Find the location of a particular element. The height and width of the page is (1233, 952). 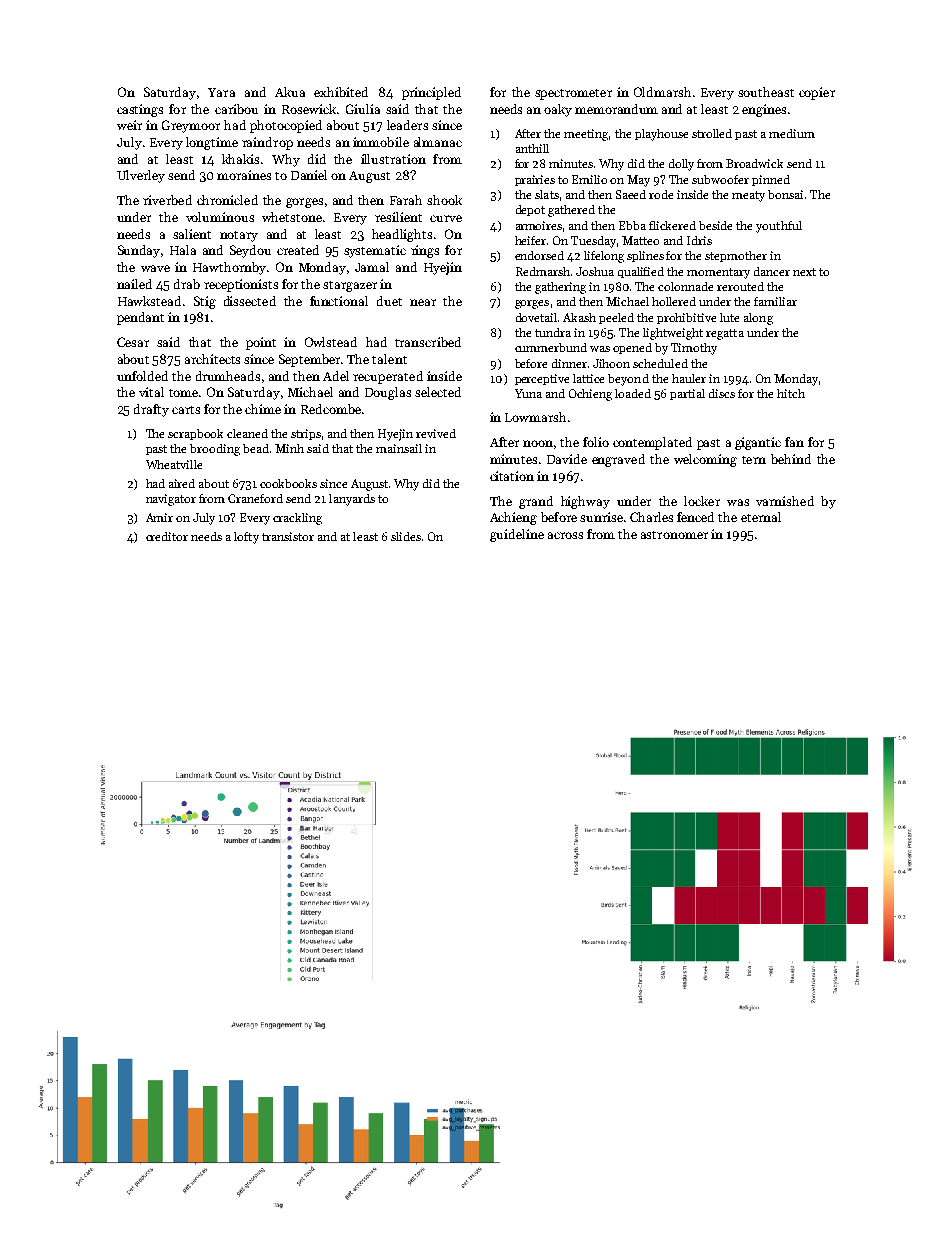

youthful is located at coordinates (779, 227).
